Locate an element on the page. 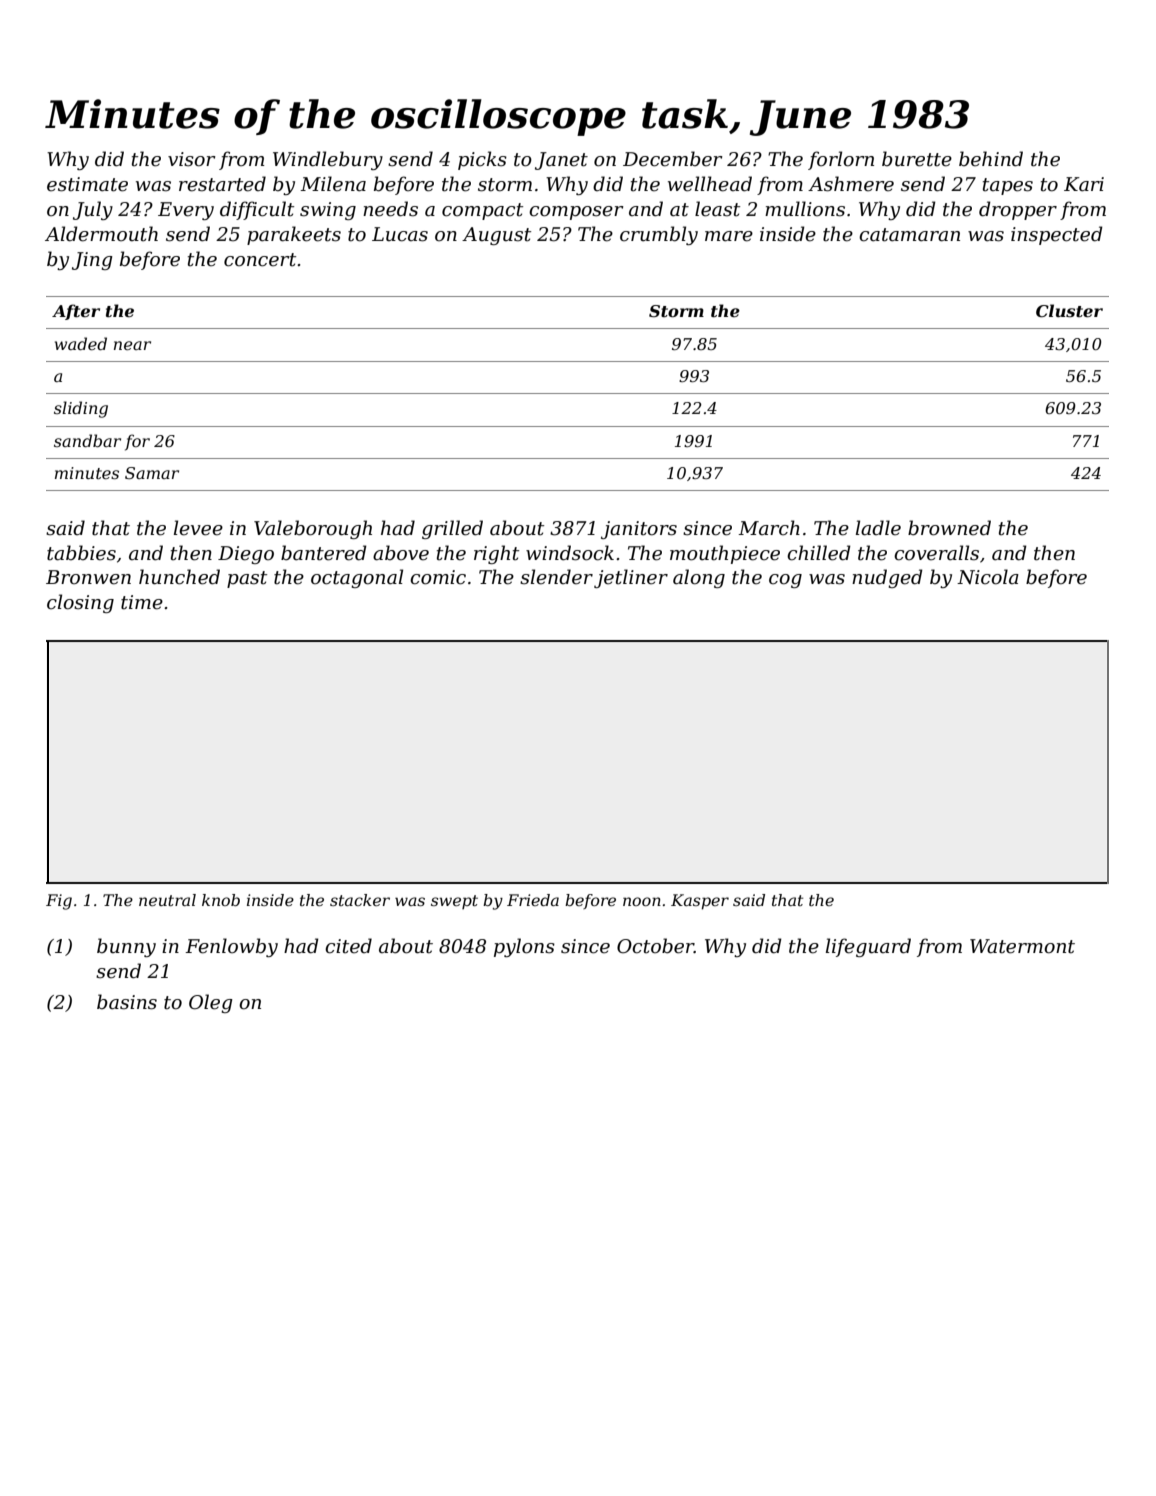 This document has width=1156, height=1496. parakeets is located at coordinates (294, 235).
